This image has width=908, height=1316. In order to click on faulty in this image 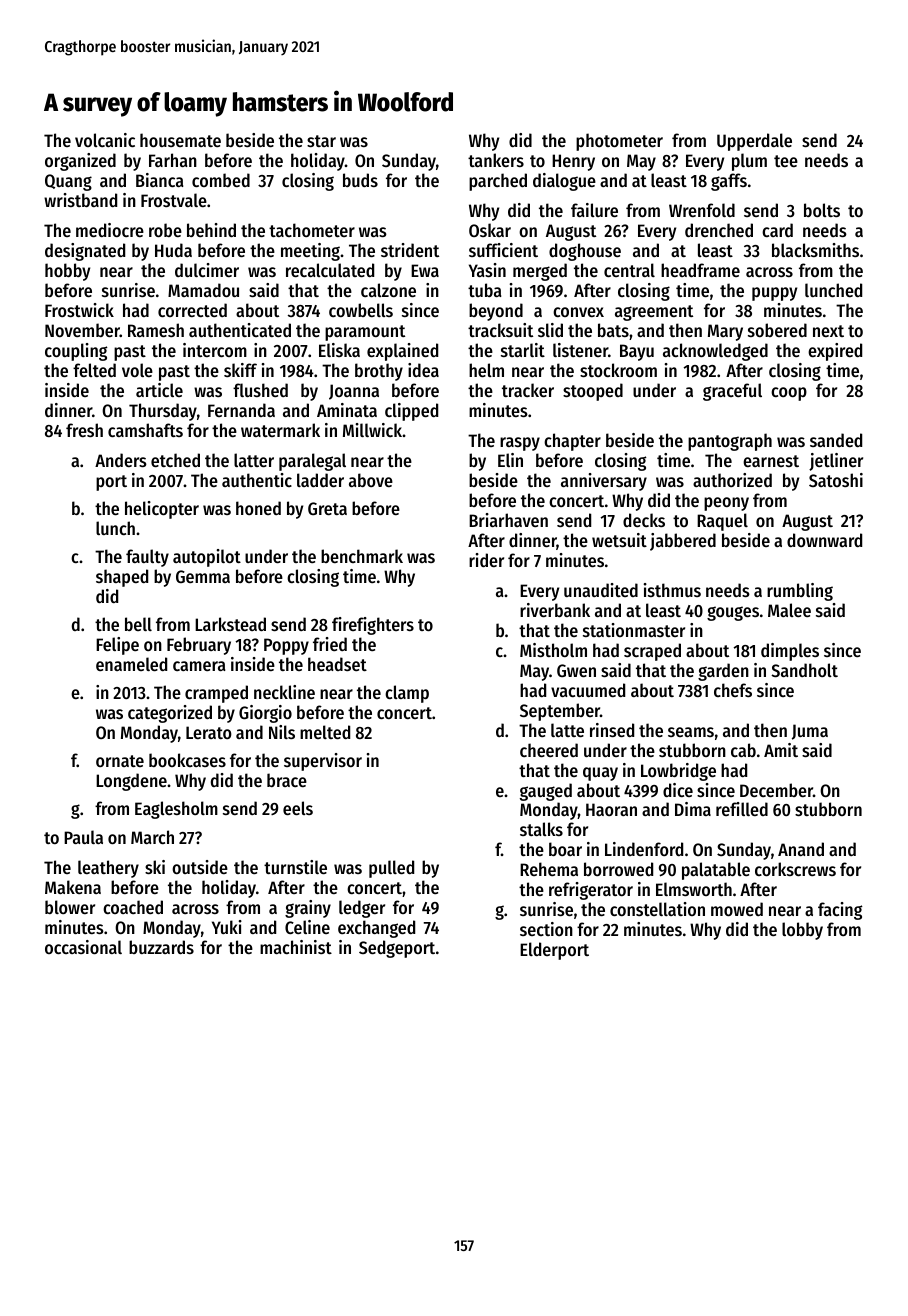, I will do `click(147, 558)`.
